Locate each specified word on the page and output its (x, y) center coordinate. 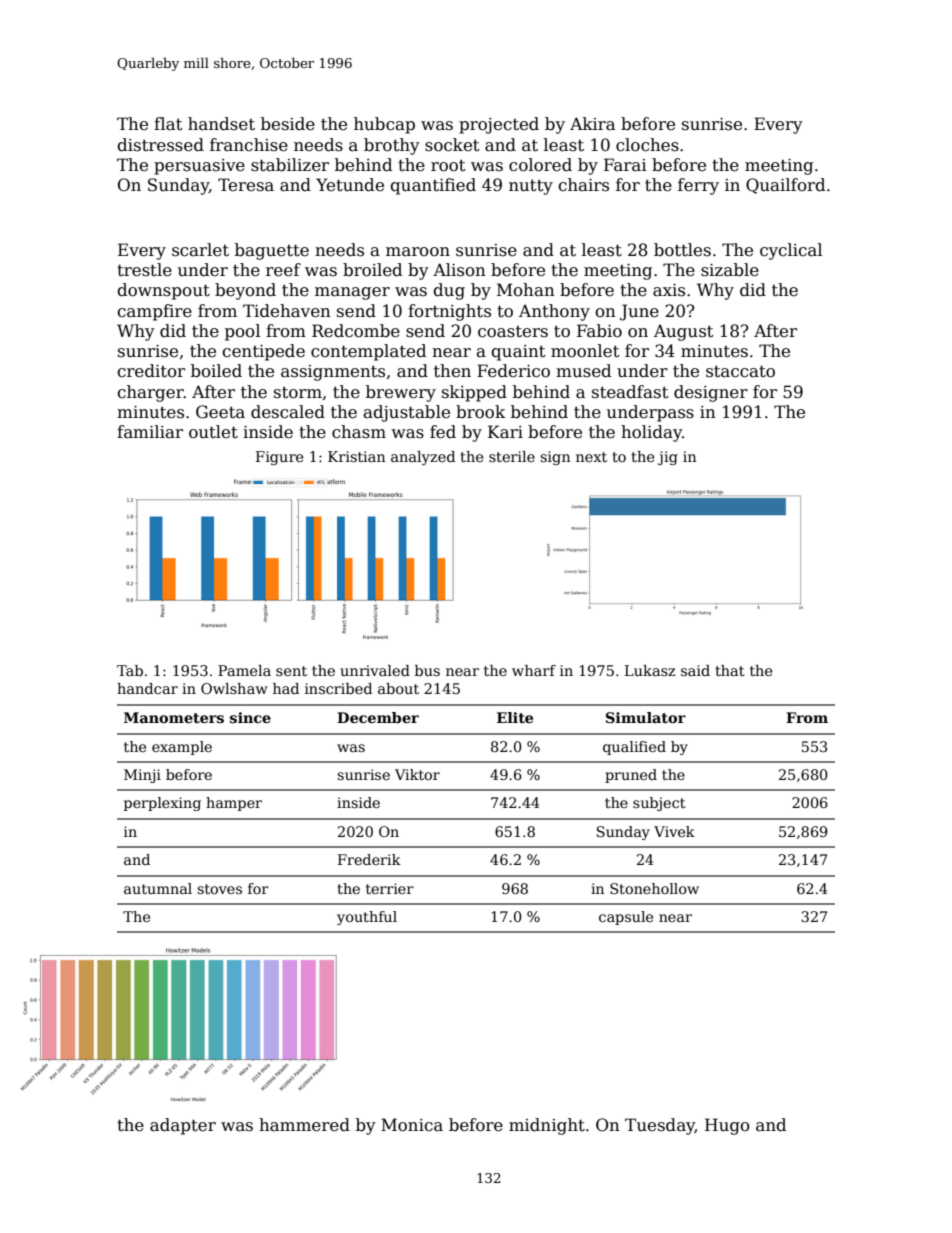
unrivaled (375, 670)
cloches (647, 145)
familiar (150, 432)
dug (449, 291)
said (695, 670)
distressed (160, 145)
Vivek (674, 831)
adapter (183, 1126)
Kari (505, 432)
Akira (592, 124)
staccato (740, 371)
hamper (234, 804)
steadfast (630, 392)
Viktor (417, 774)
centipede (263, 352)
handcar (147, 688)
